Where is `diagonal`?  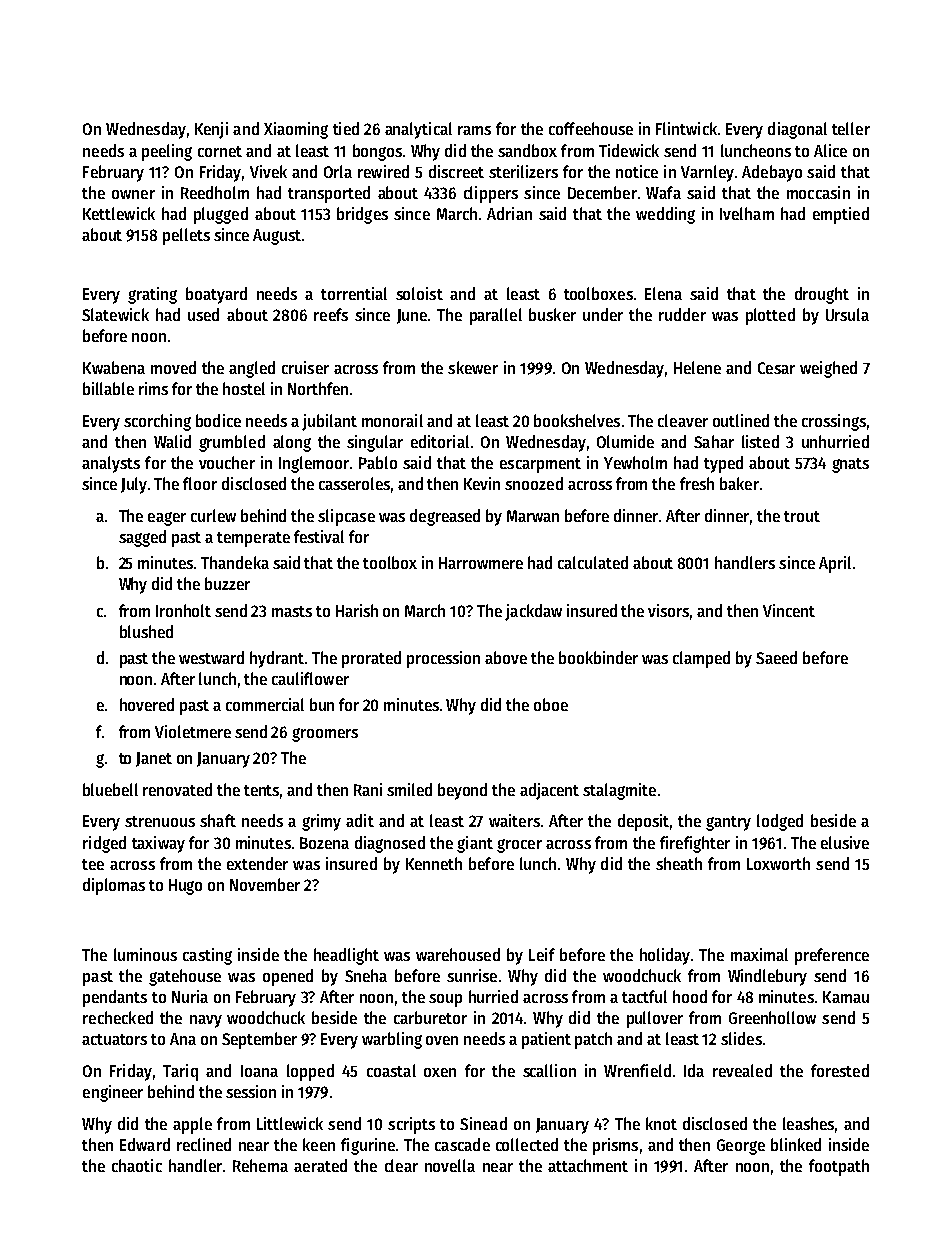
diagonal is located at coordinates (797, 130).
